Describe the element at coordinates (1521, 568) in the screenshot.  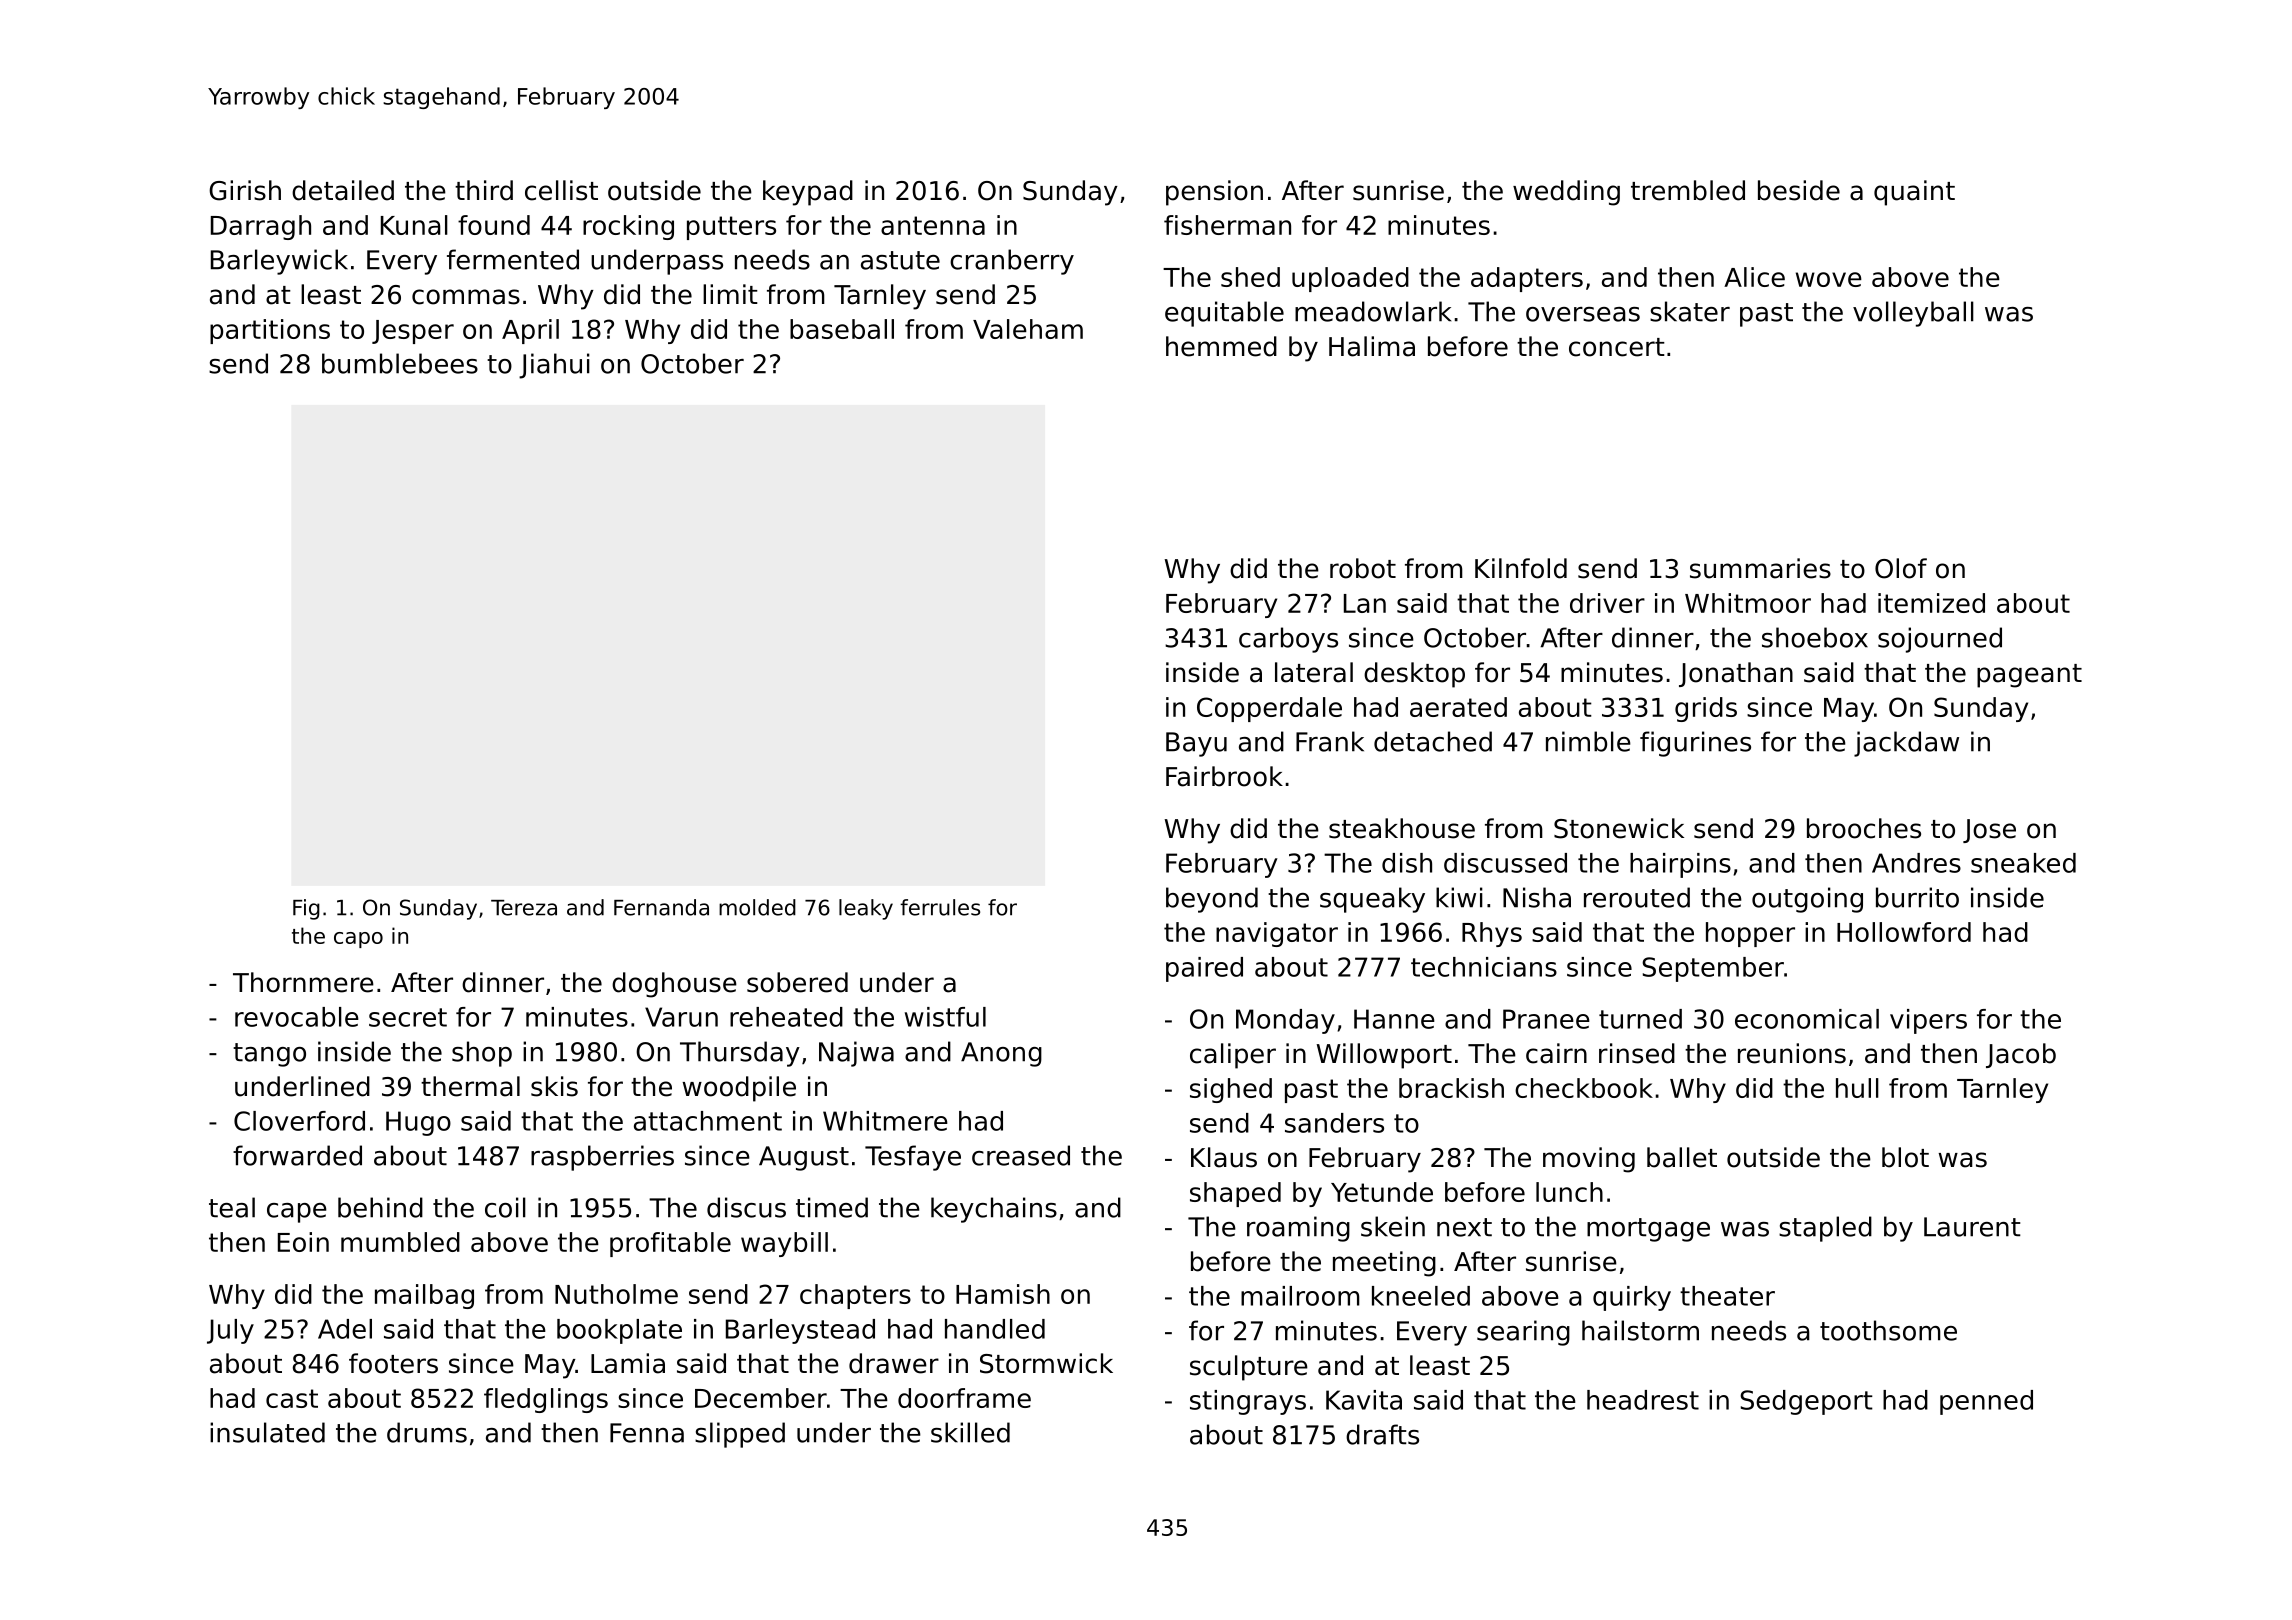
I see `Kilnfold` at that location.
